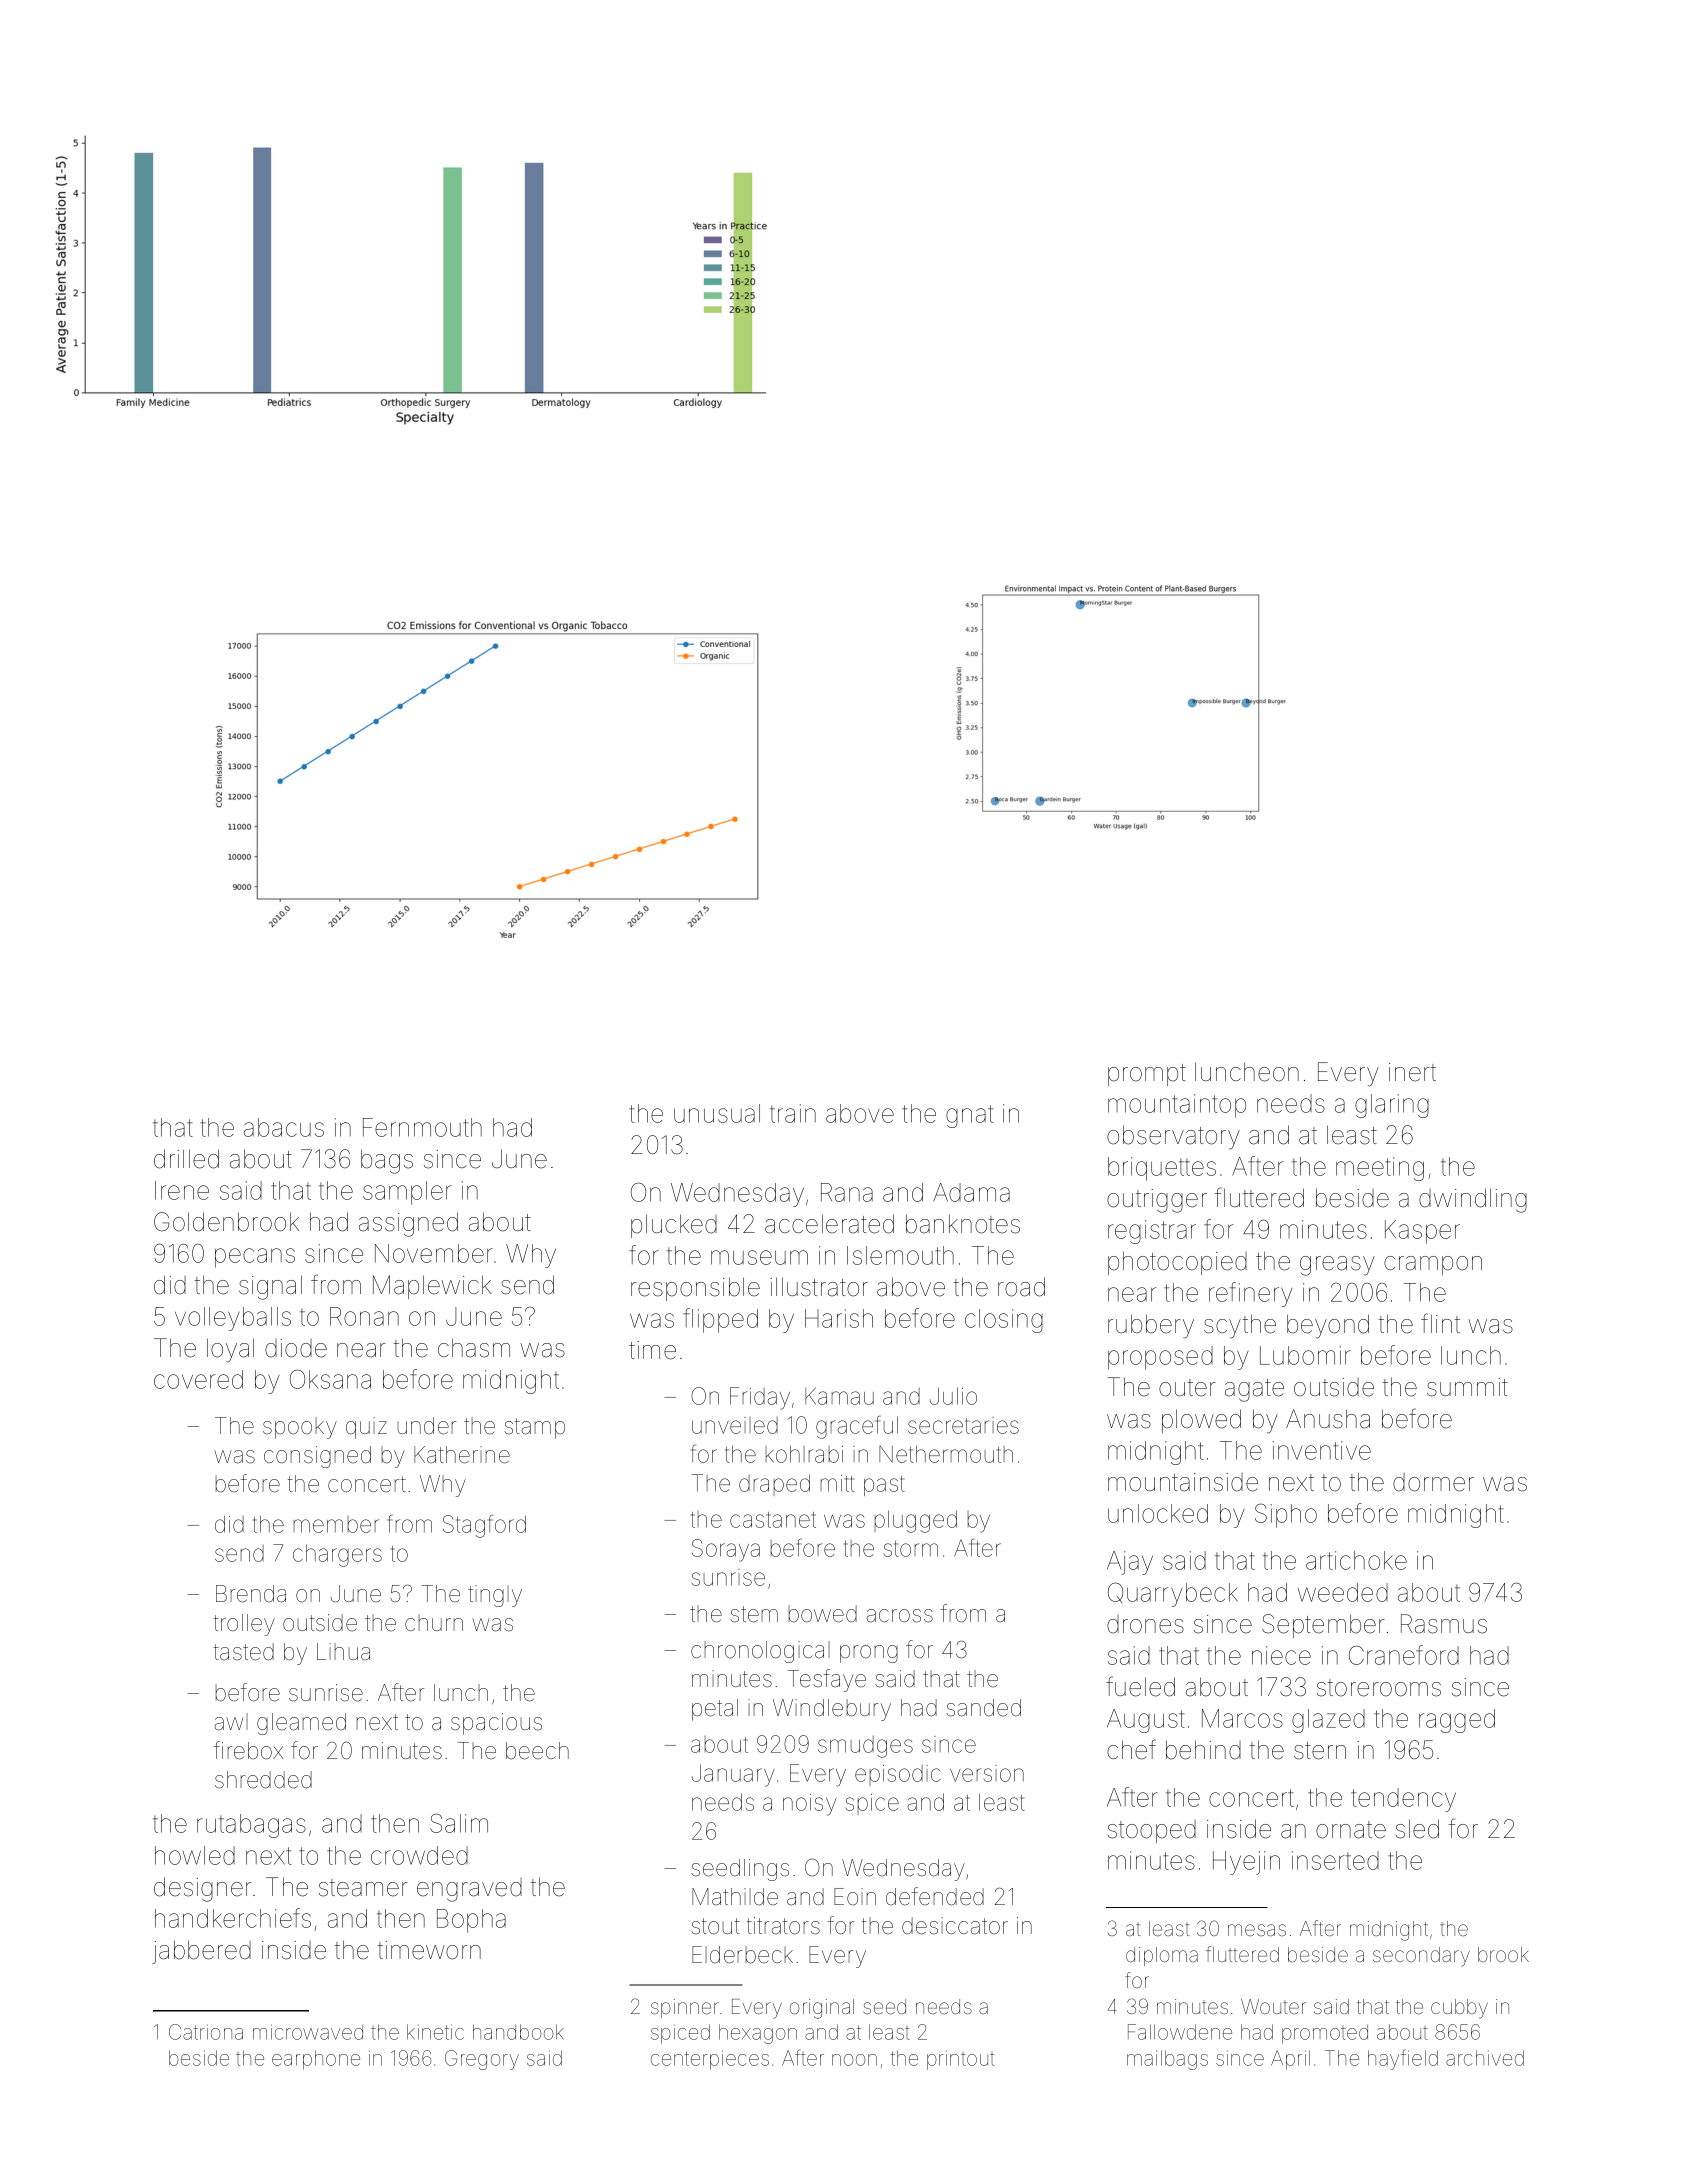  Describe the element at coordinates (482, 2060) in the screenshot. I see `Gregory` at that location.
